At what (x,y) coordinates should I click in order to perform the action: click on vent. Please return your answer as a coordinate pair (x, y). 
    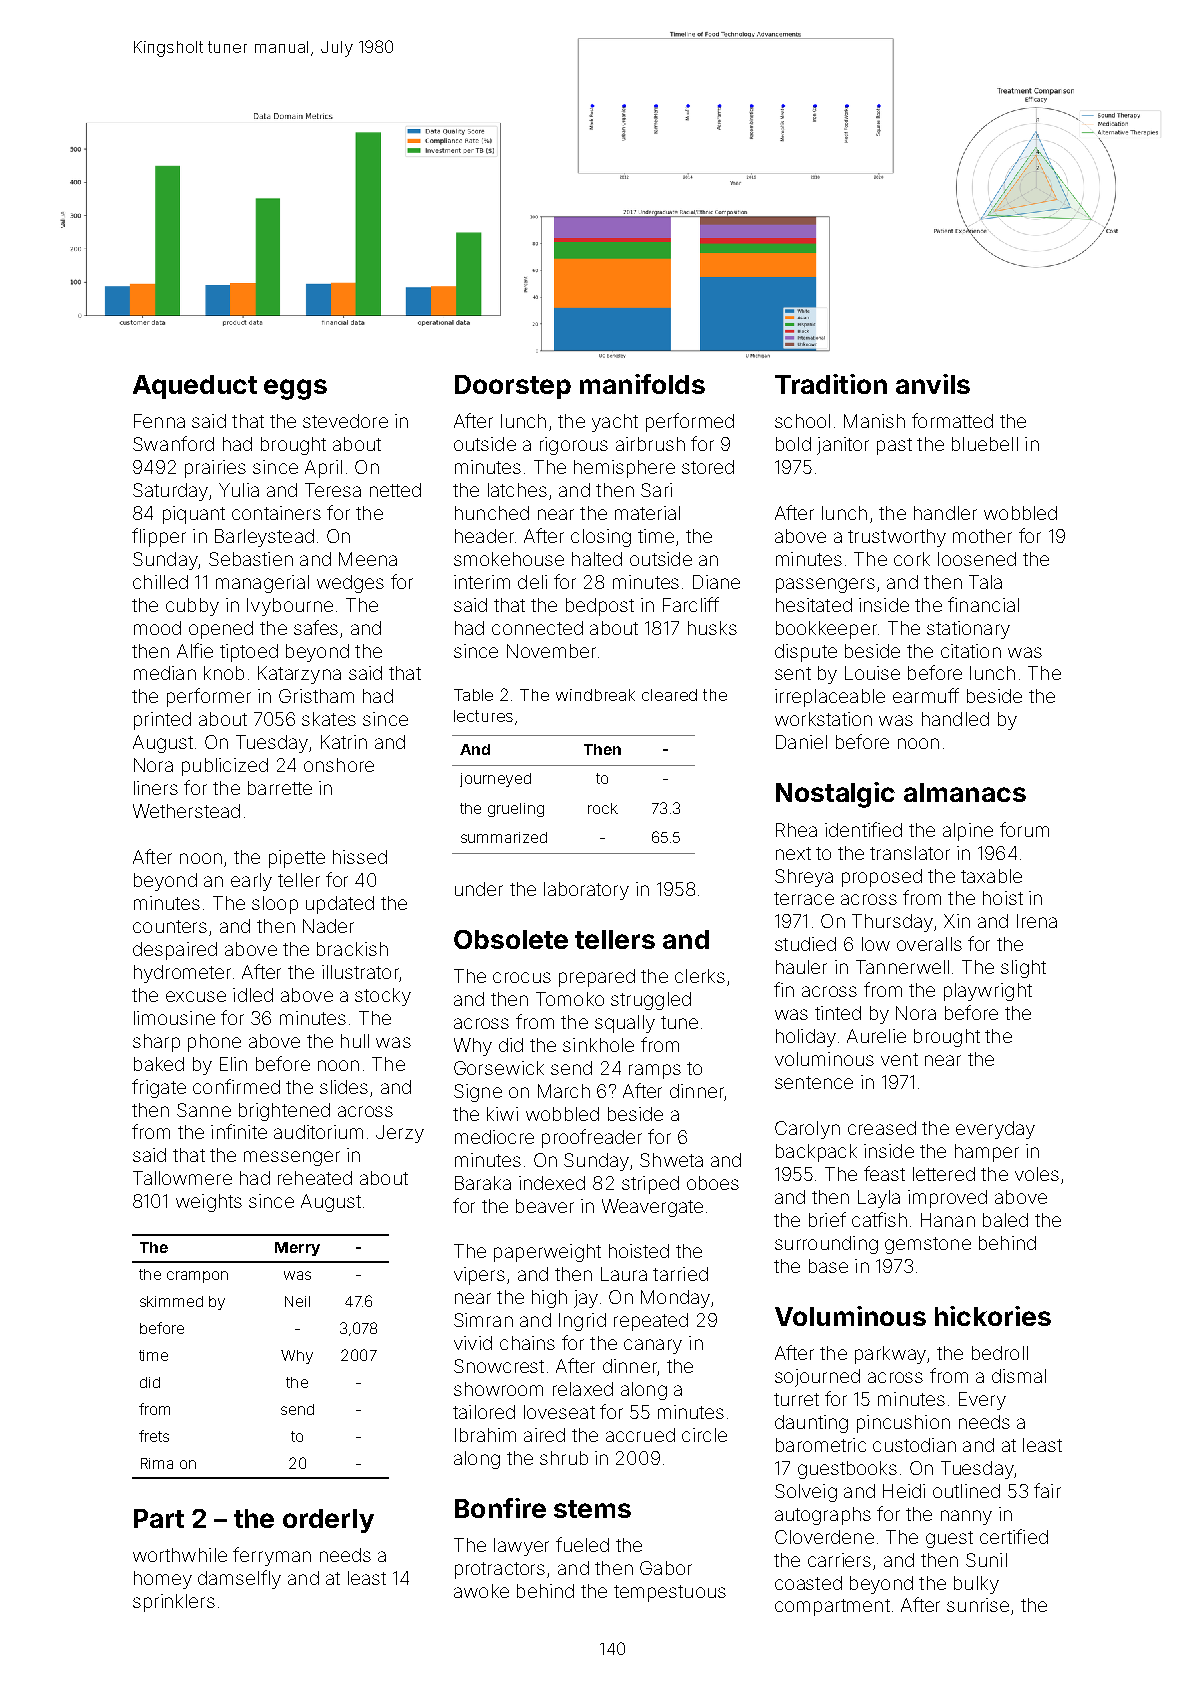
    Looking at the image, I should click on (899, 1059).
